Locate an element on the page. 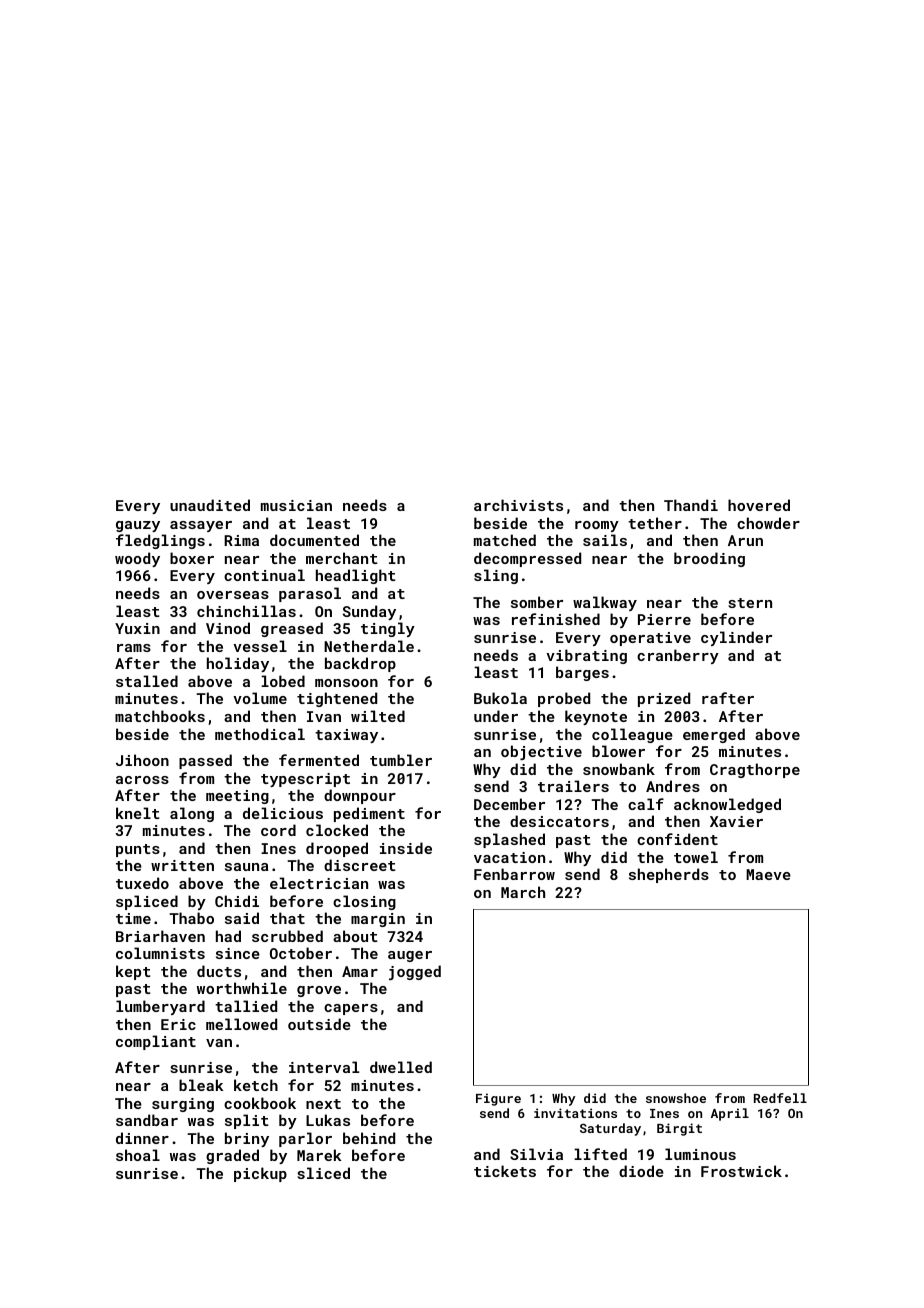 This page has width=924, height=1308. Figure is located at coordinates (498, 1099).
